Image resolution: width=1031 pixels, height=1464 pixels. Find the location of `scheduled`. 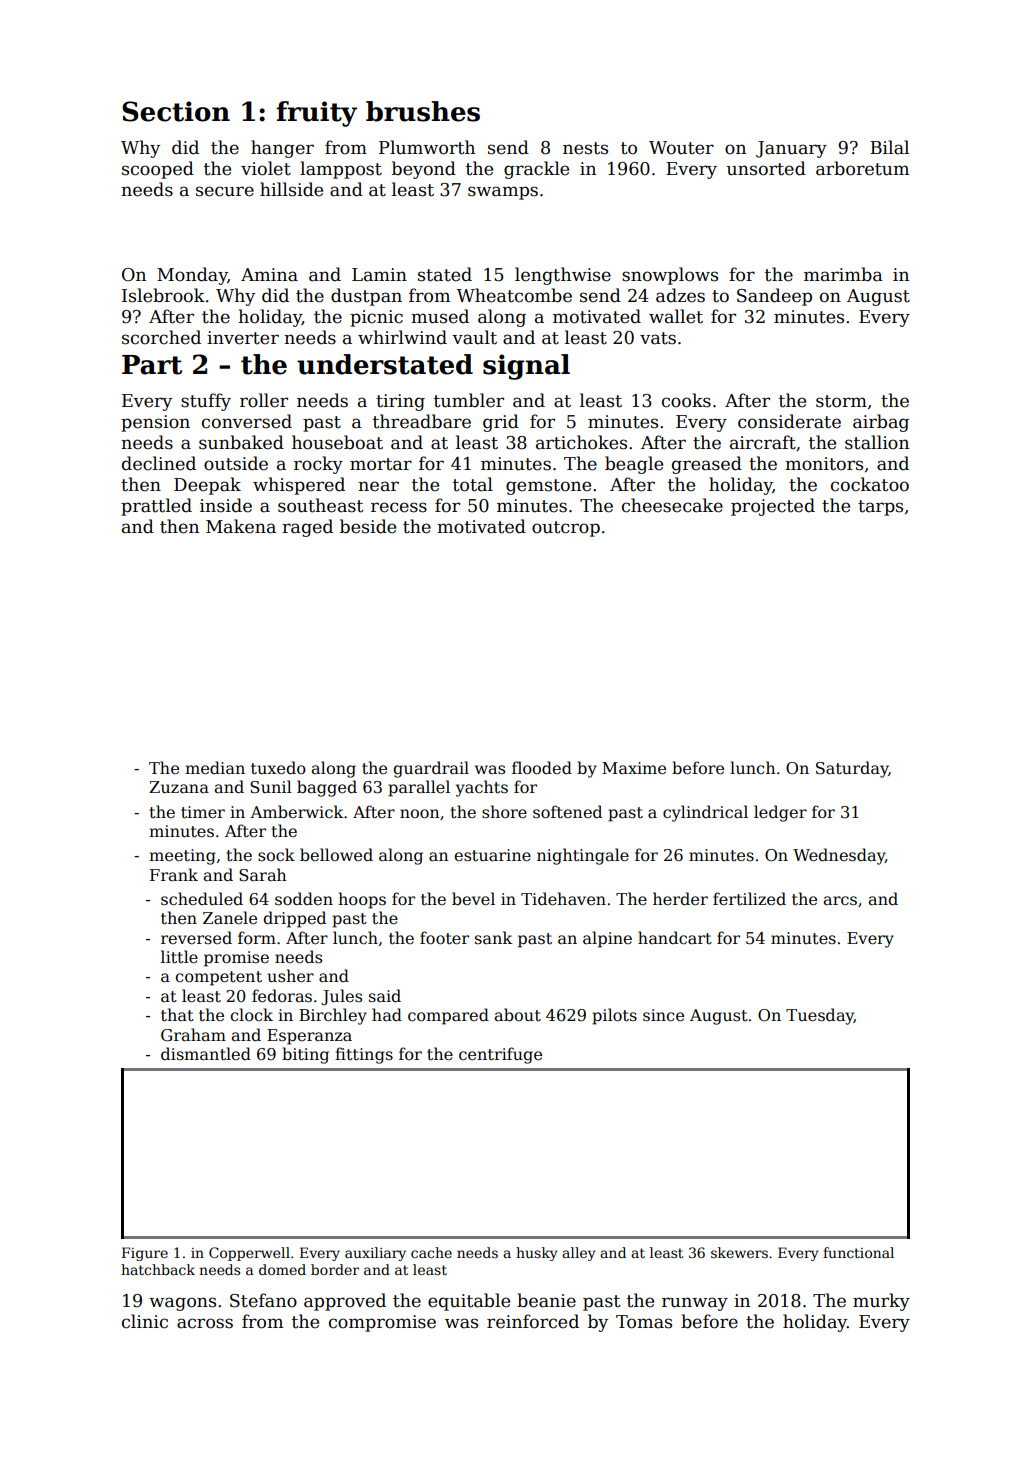

scheduled is located at coordinates (202, 899).
